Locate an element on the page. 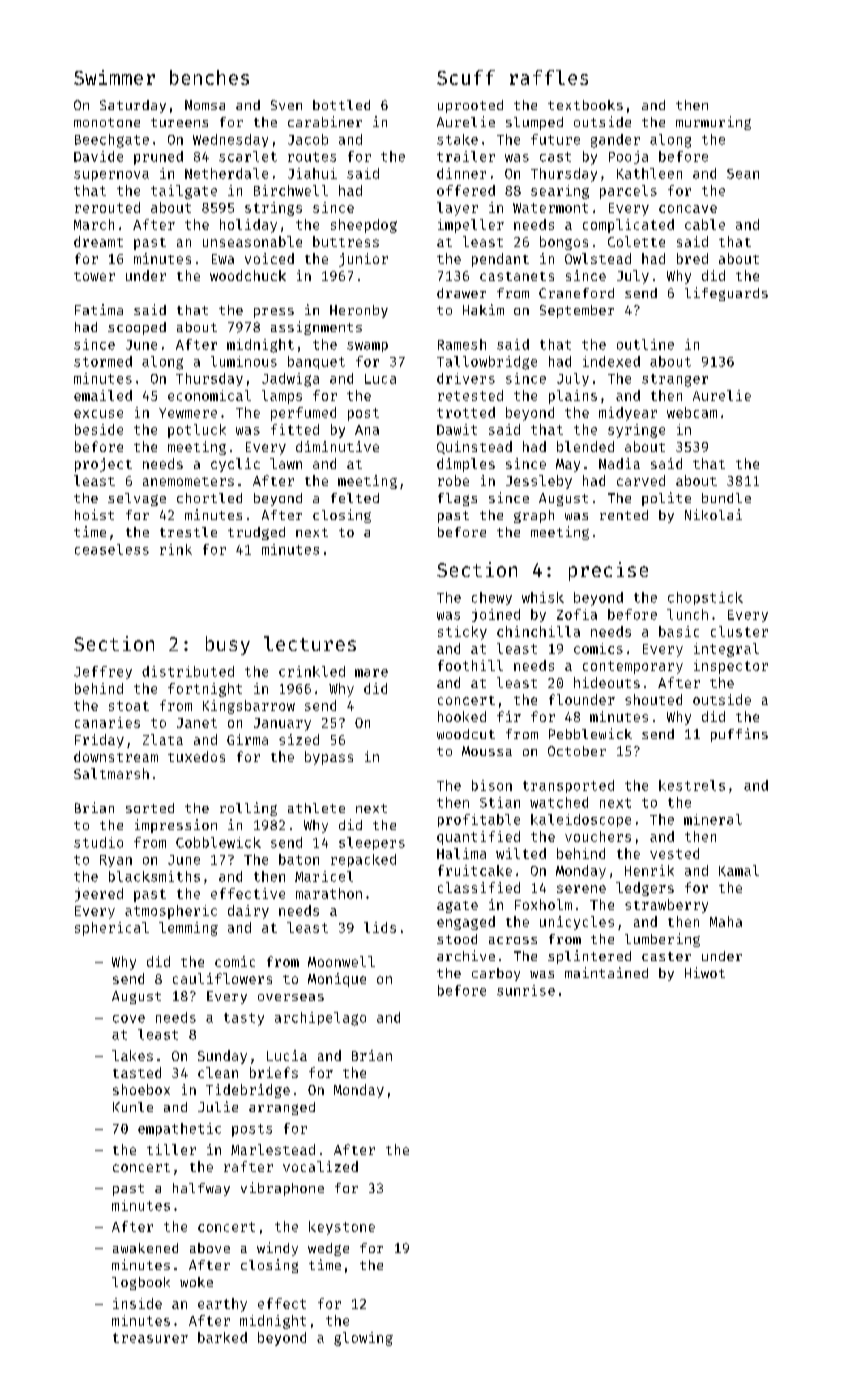 The width and height of the document is (849, 1400). Swimmer is located at coordinates (114, 77).
